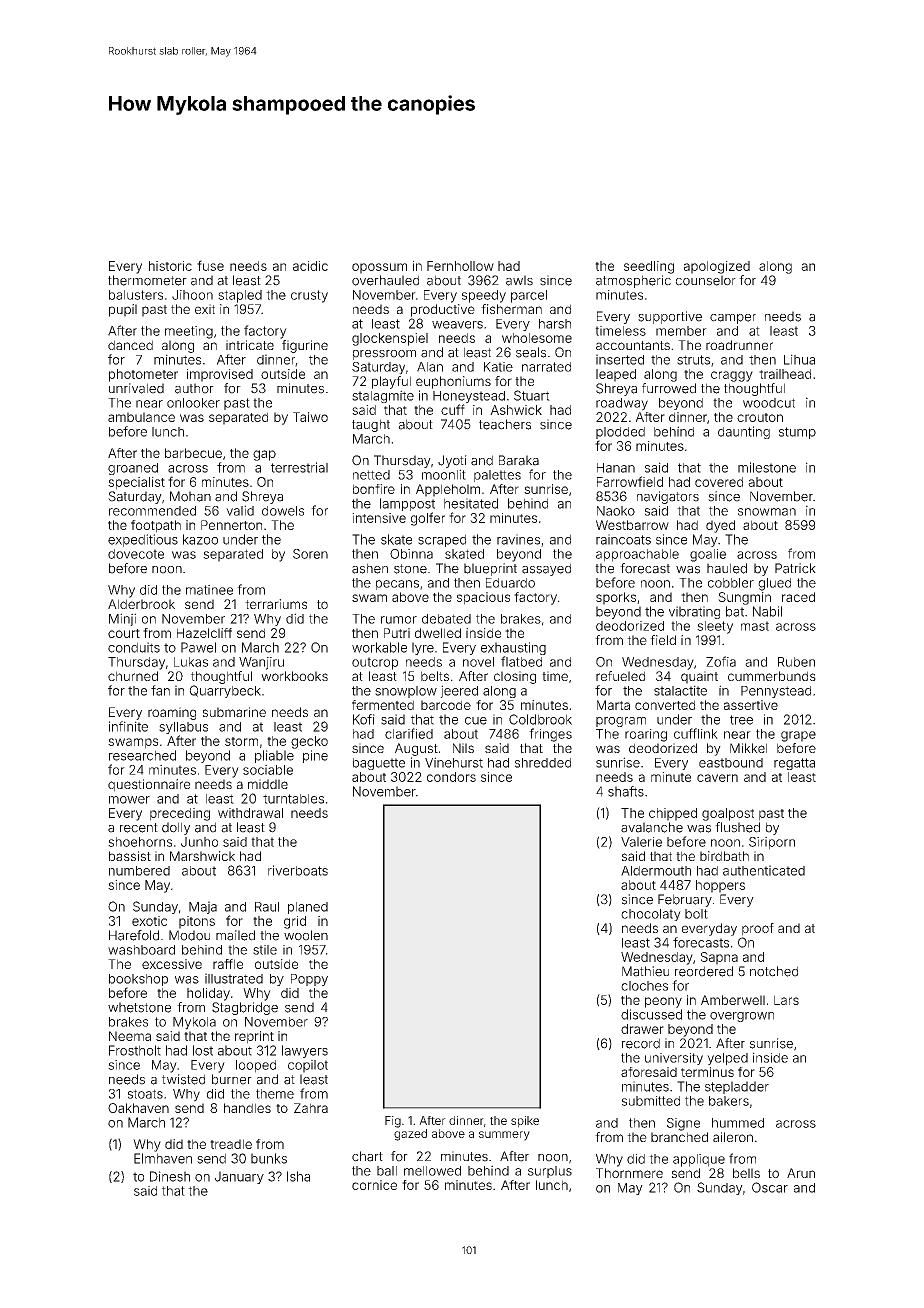 Image resolution: width=924 pixels, height=1308 pixels. What do you see at coordinates (719, 482) in the page?
I see `covered` at bounding box center [719, 482].
